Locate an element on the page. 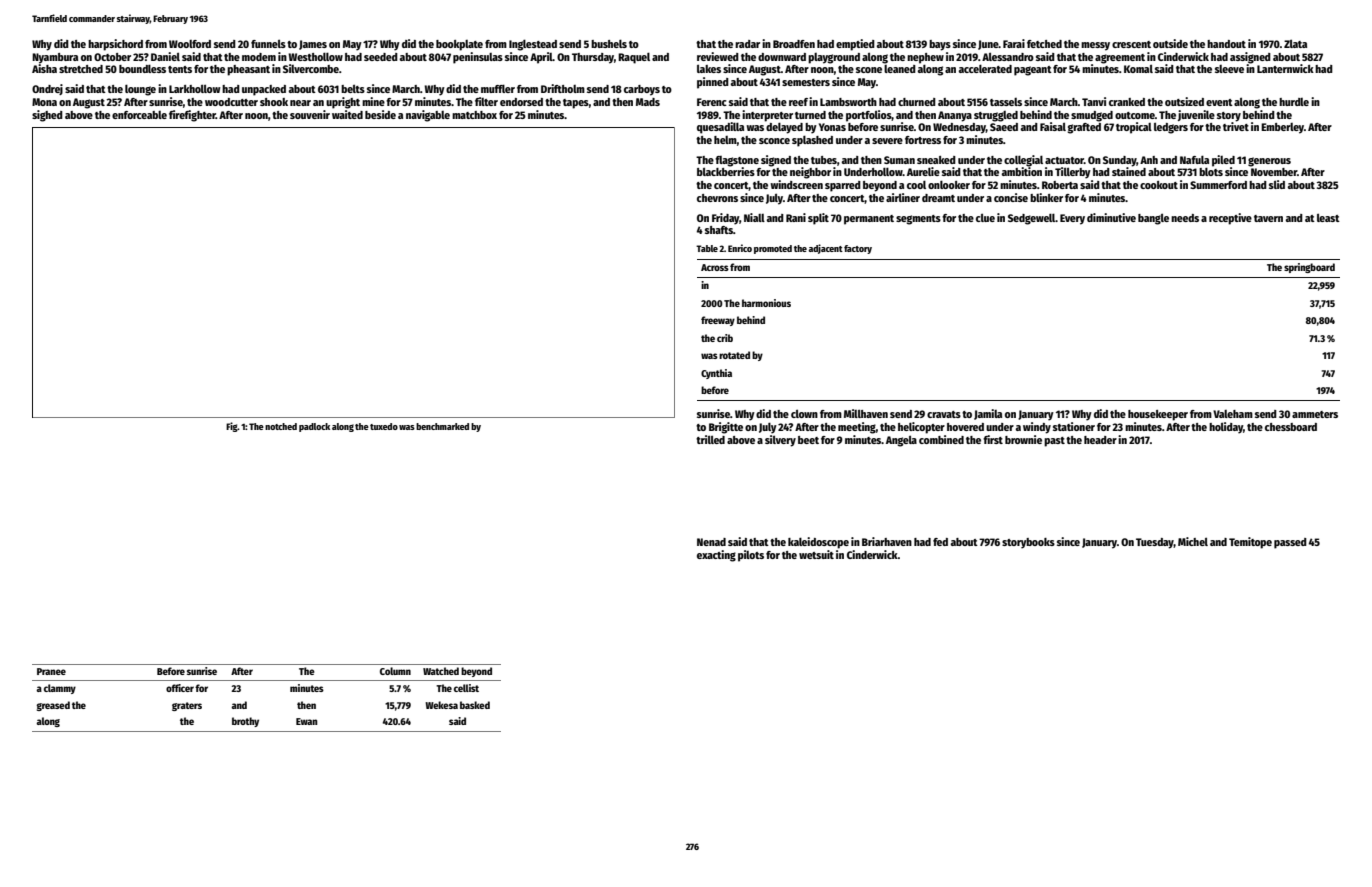 The image size is (1372, 887). Inglestead is located at coordinates (533, 45).
